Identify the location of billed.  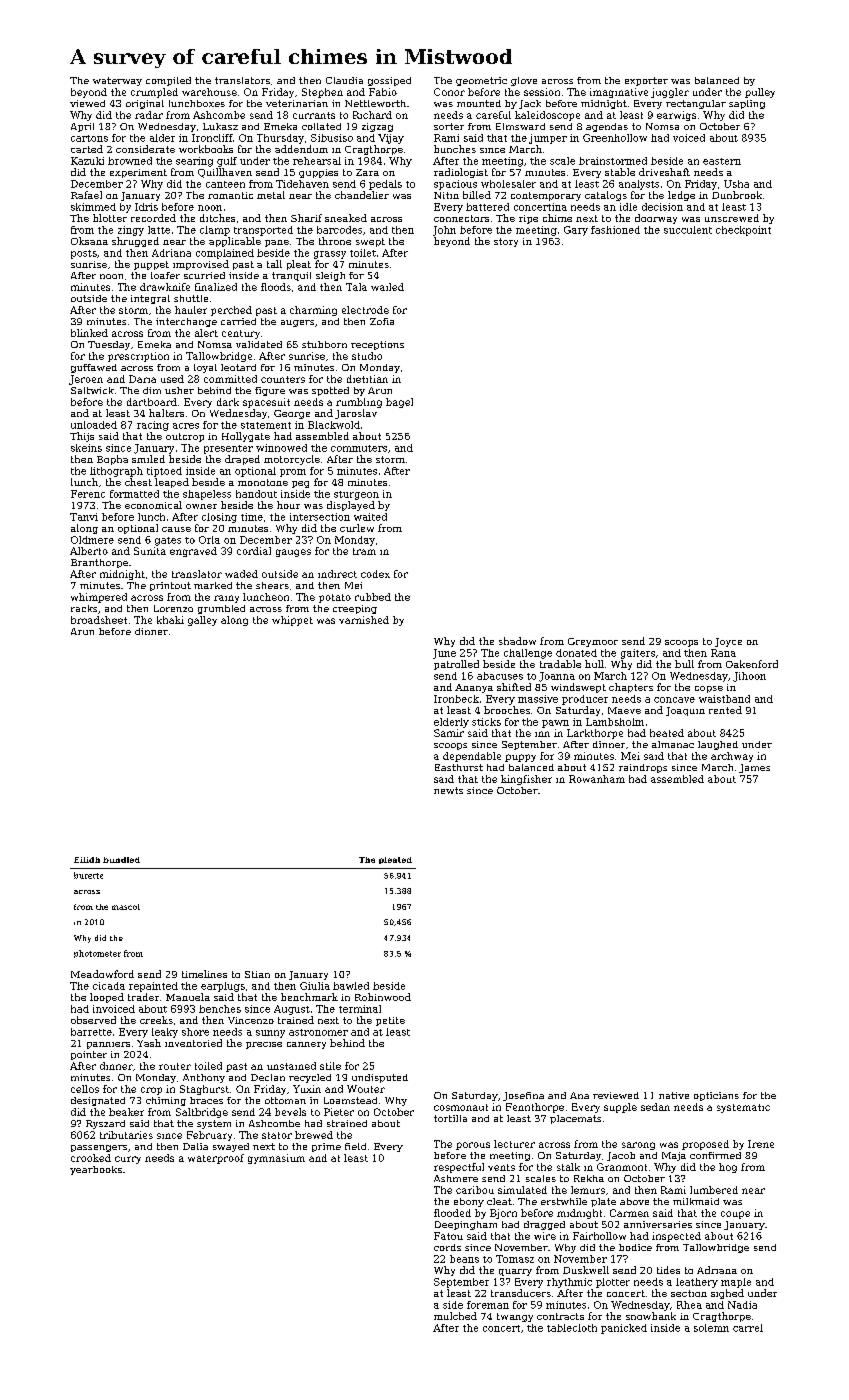
(477, 195).
